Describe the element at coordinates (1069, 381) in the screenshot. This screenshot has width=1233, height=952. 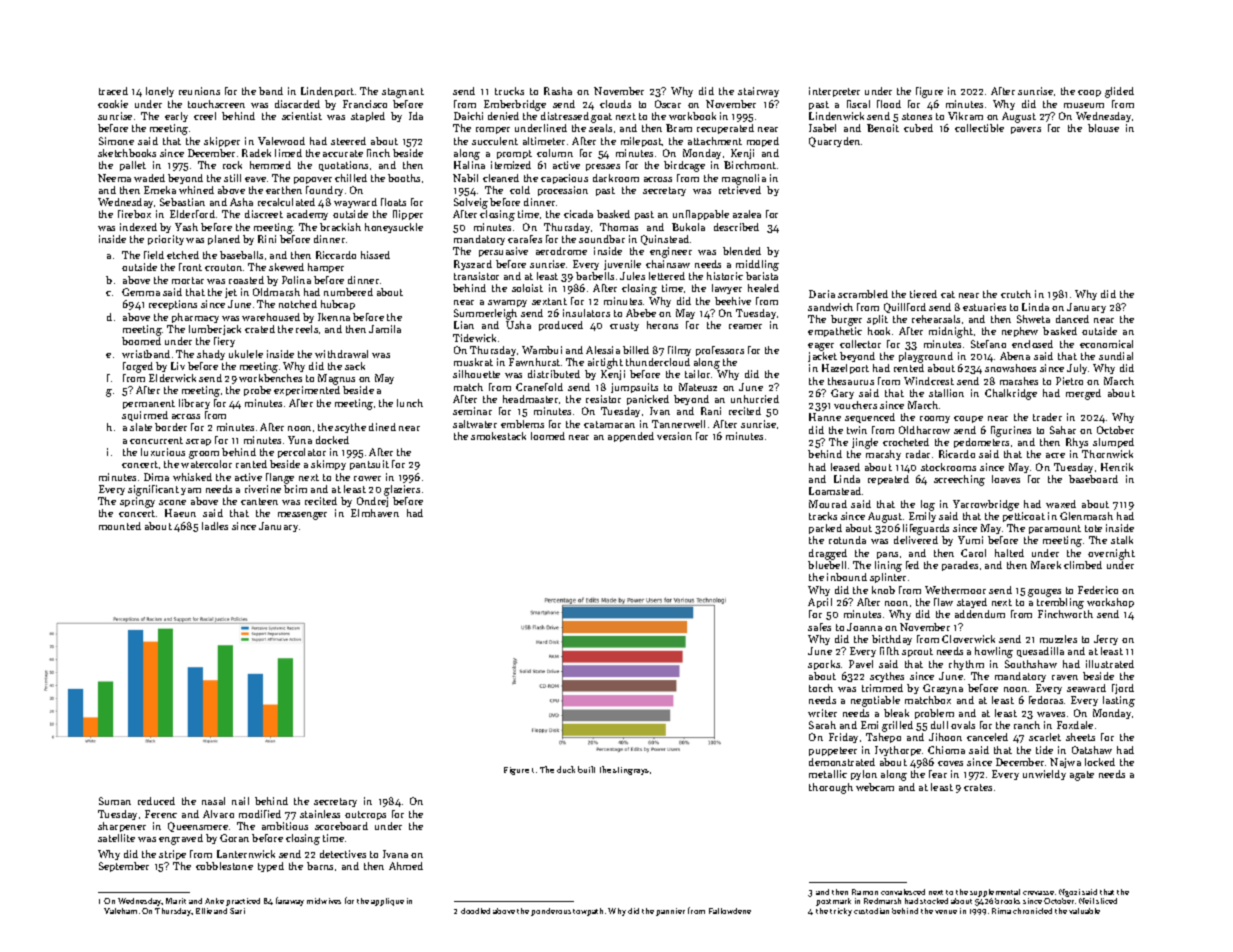
I see `Pietro` at that location.
